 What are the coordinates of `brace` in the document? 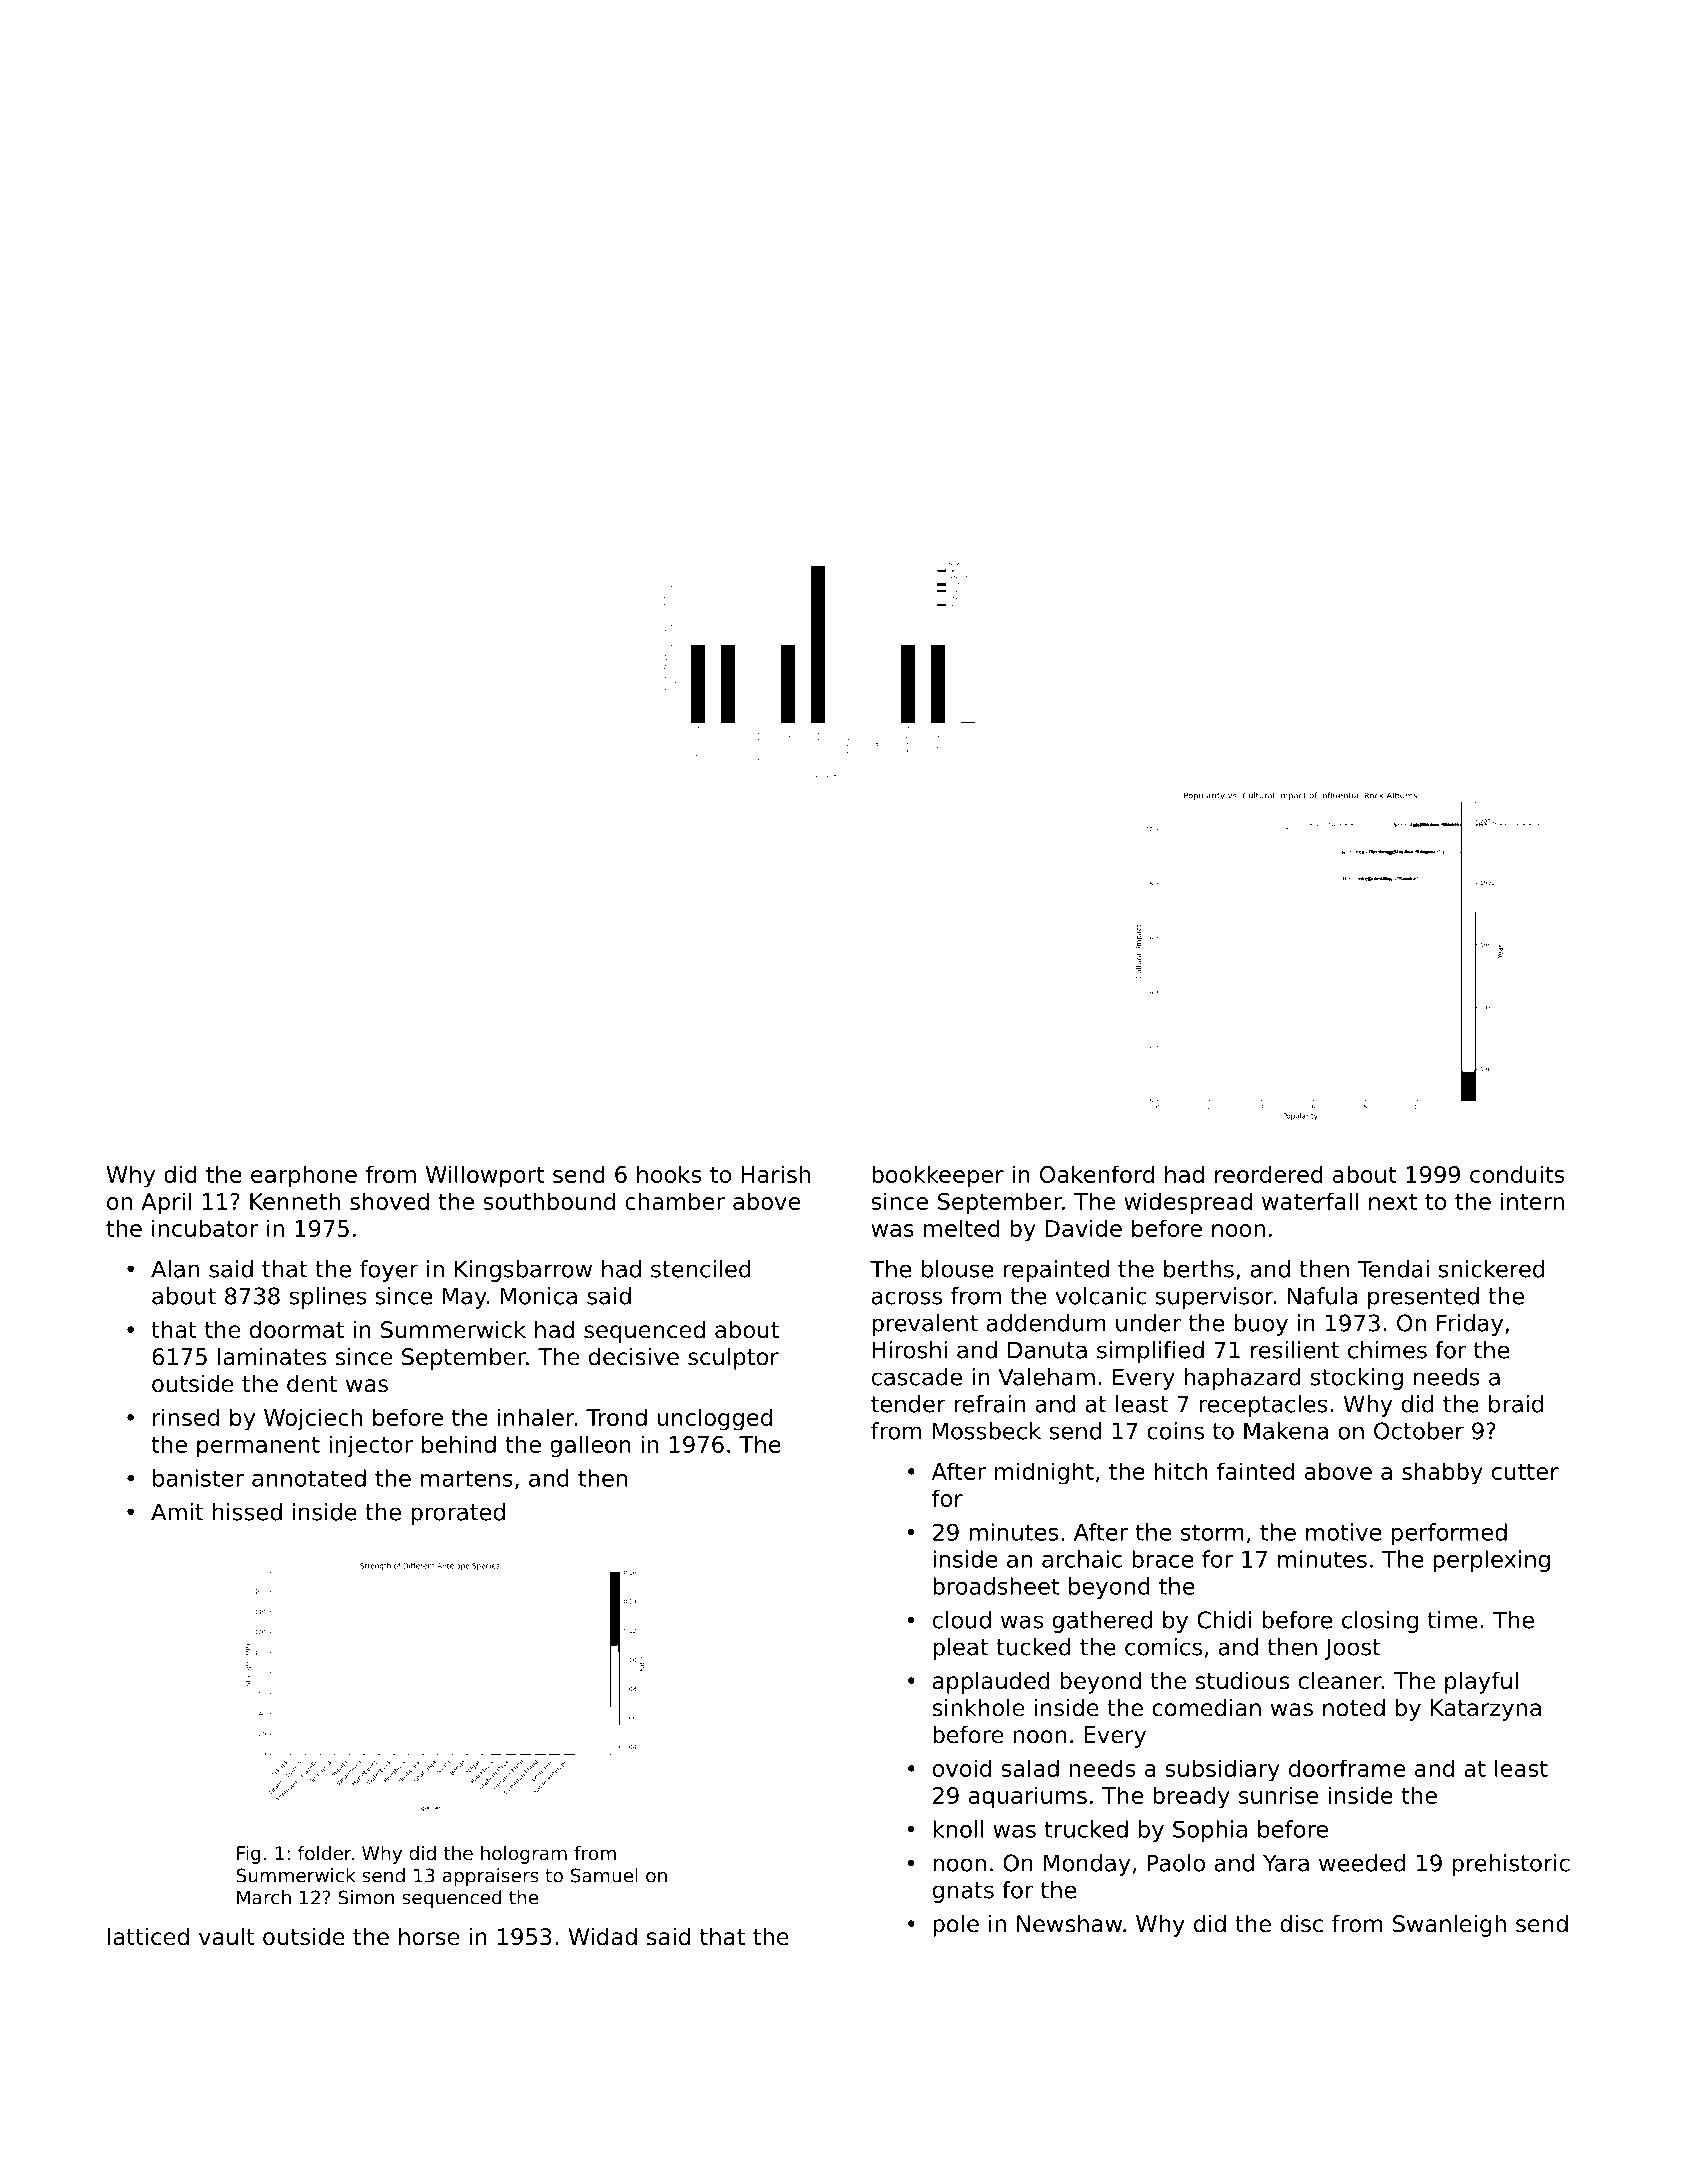 It's located at (1162, 1559).
